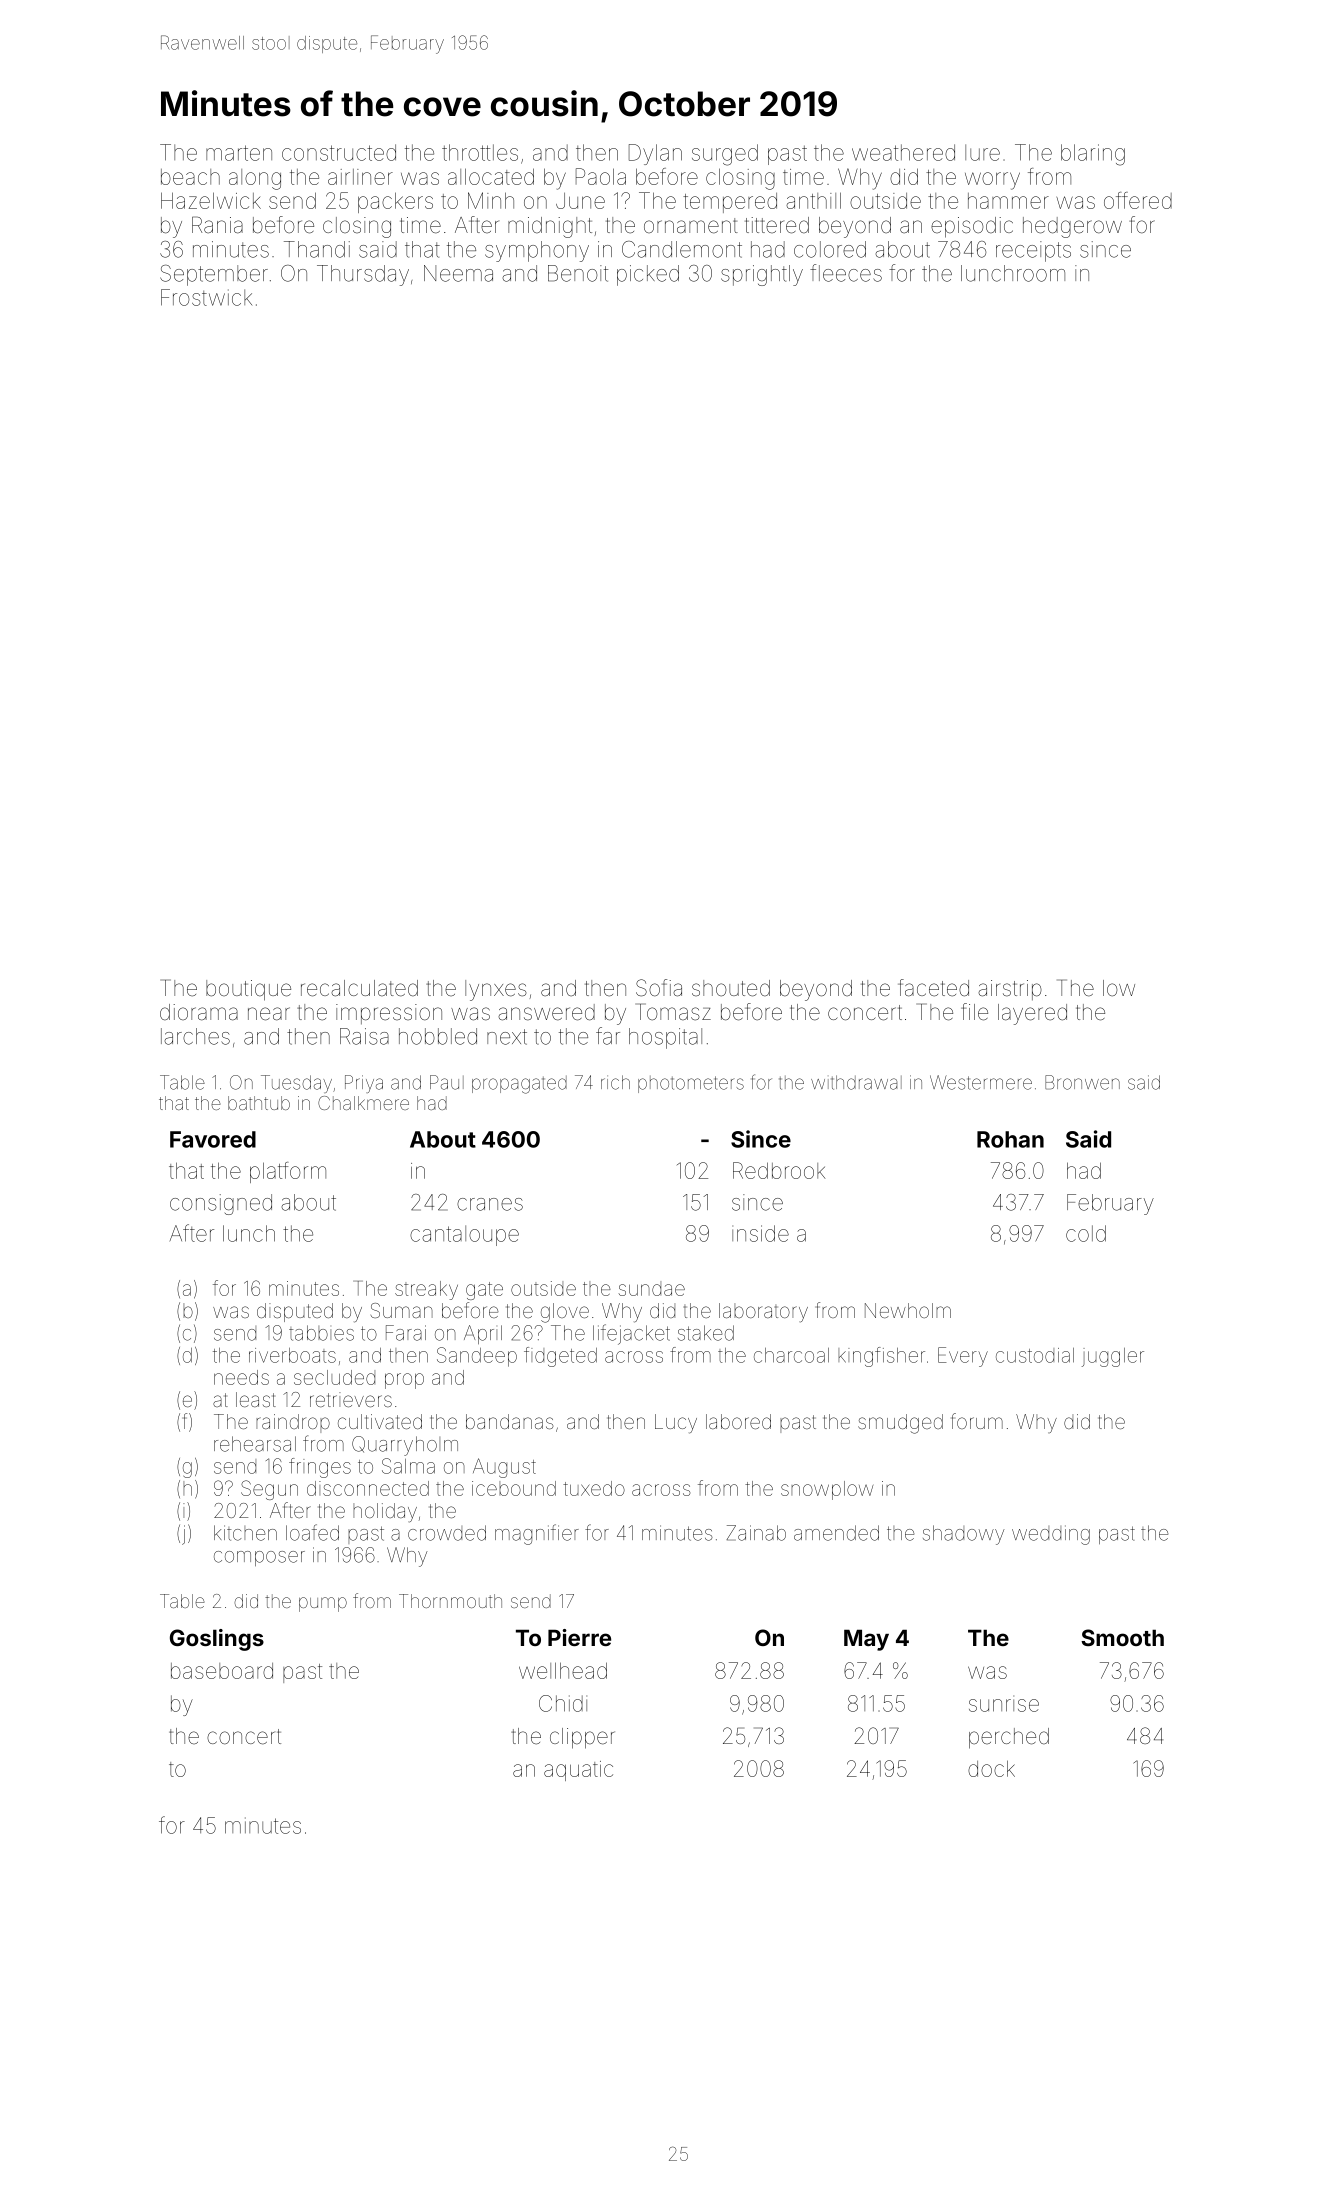 This screenshot has width=1334, height=2198. Describe the element at coordinates (866, 1640) in the screenshot. I see `May` at that location.
